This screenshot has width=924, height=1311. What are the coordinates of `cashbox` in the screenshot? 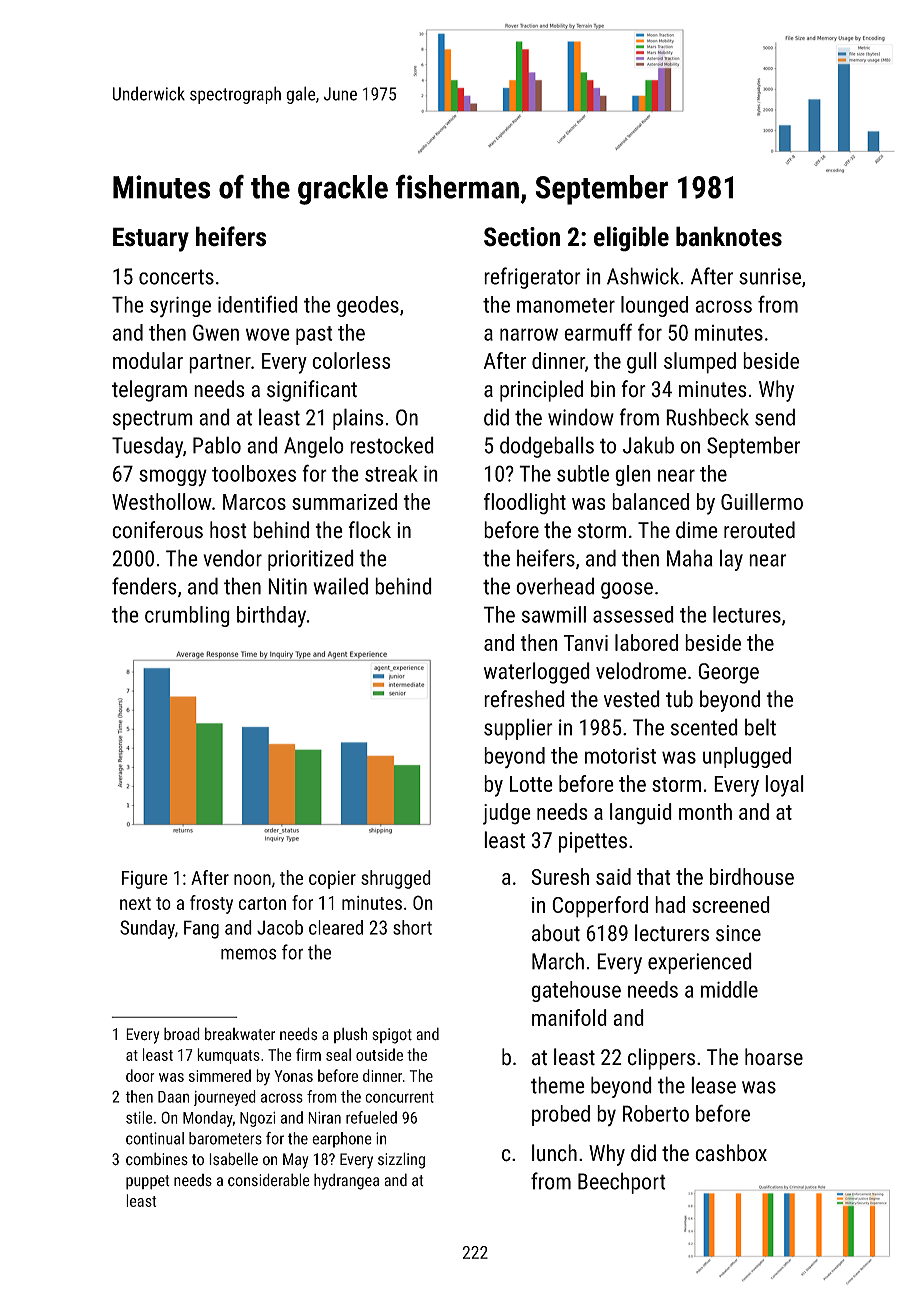 It's located at (731, 1153).
